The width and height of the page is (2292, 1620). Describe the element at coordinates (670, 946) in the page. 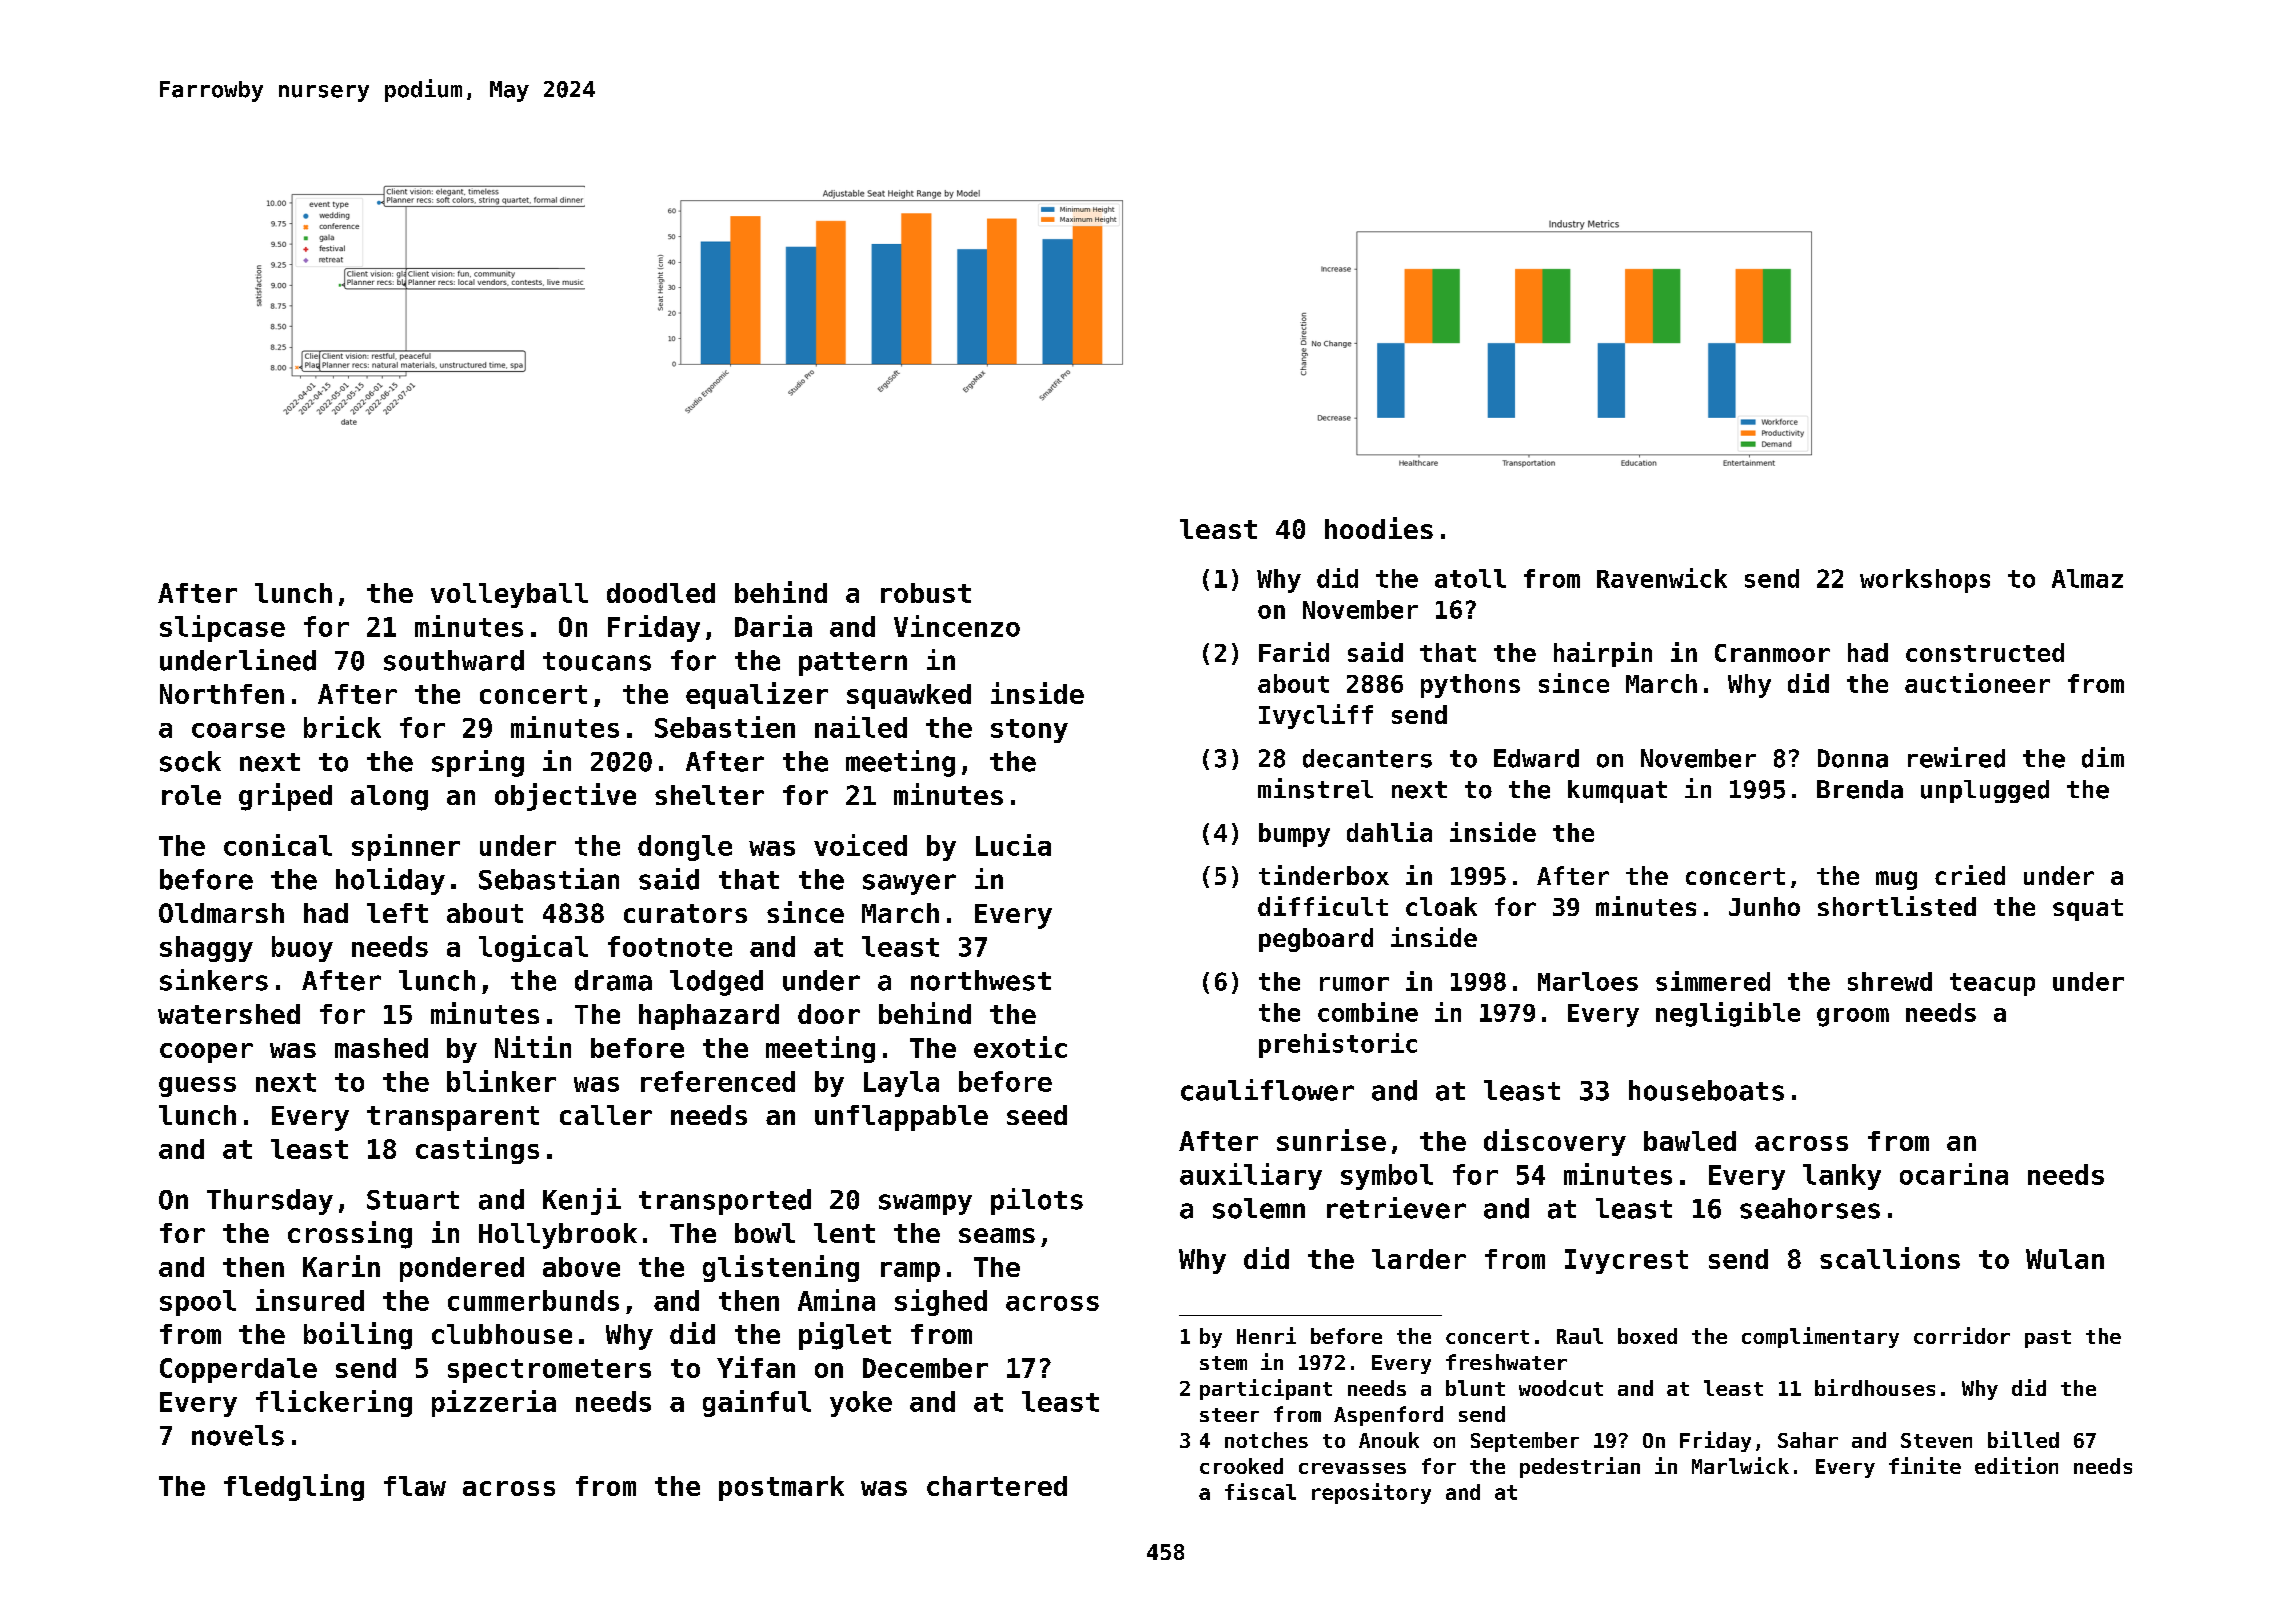

I see `footnote` at that location.
